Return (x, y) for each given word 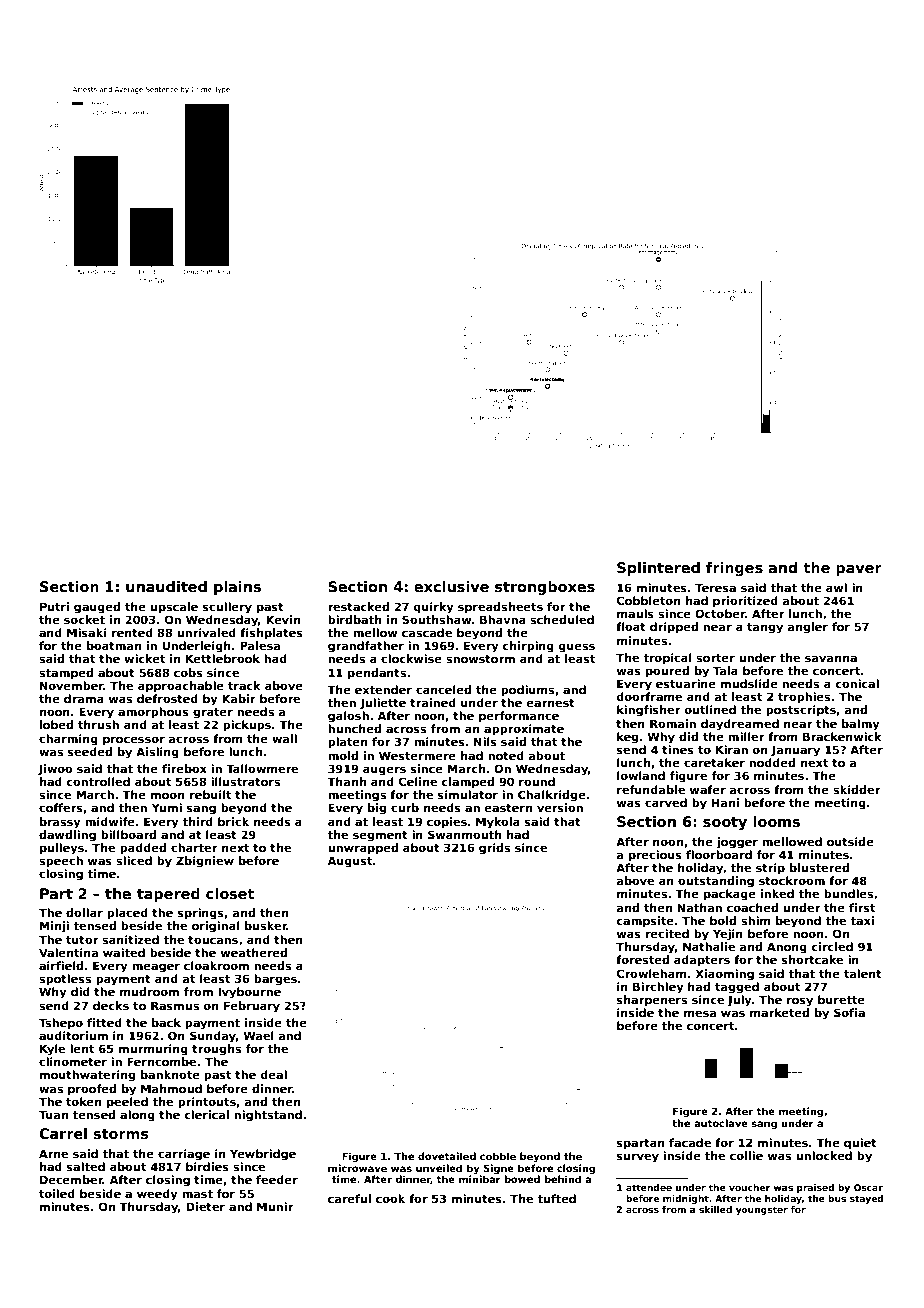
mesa (700, 1013)
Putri (54, 606)
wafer (708, 789)
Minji (54, 927)
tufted (556, 1198)
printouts (207, 1103)
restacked (358, 606)
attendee (649, 1187)
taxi (862, 920)
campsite (645, 922)
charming (68, 740)
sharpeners (652, 1001)
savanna (831, 658)
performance (519, 717)
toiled (57, 1193)
